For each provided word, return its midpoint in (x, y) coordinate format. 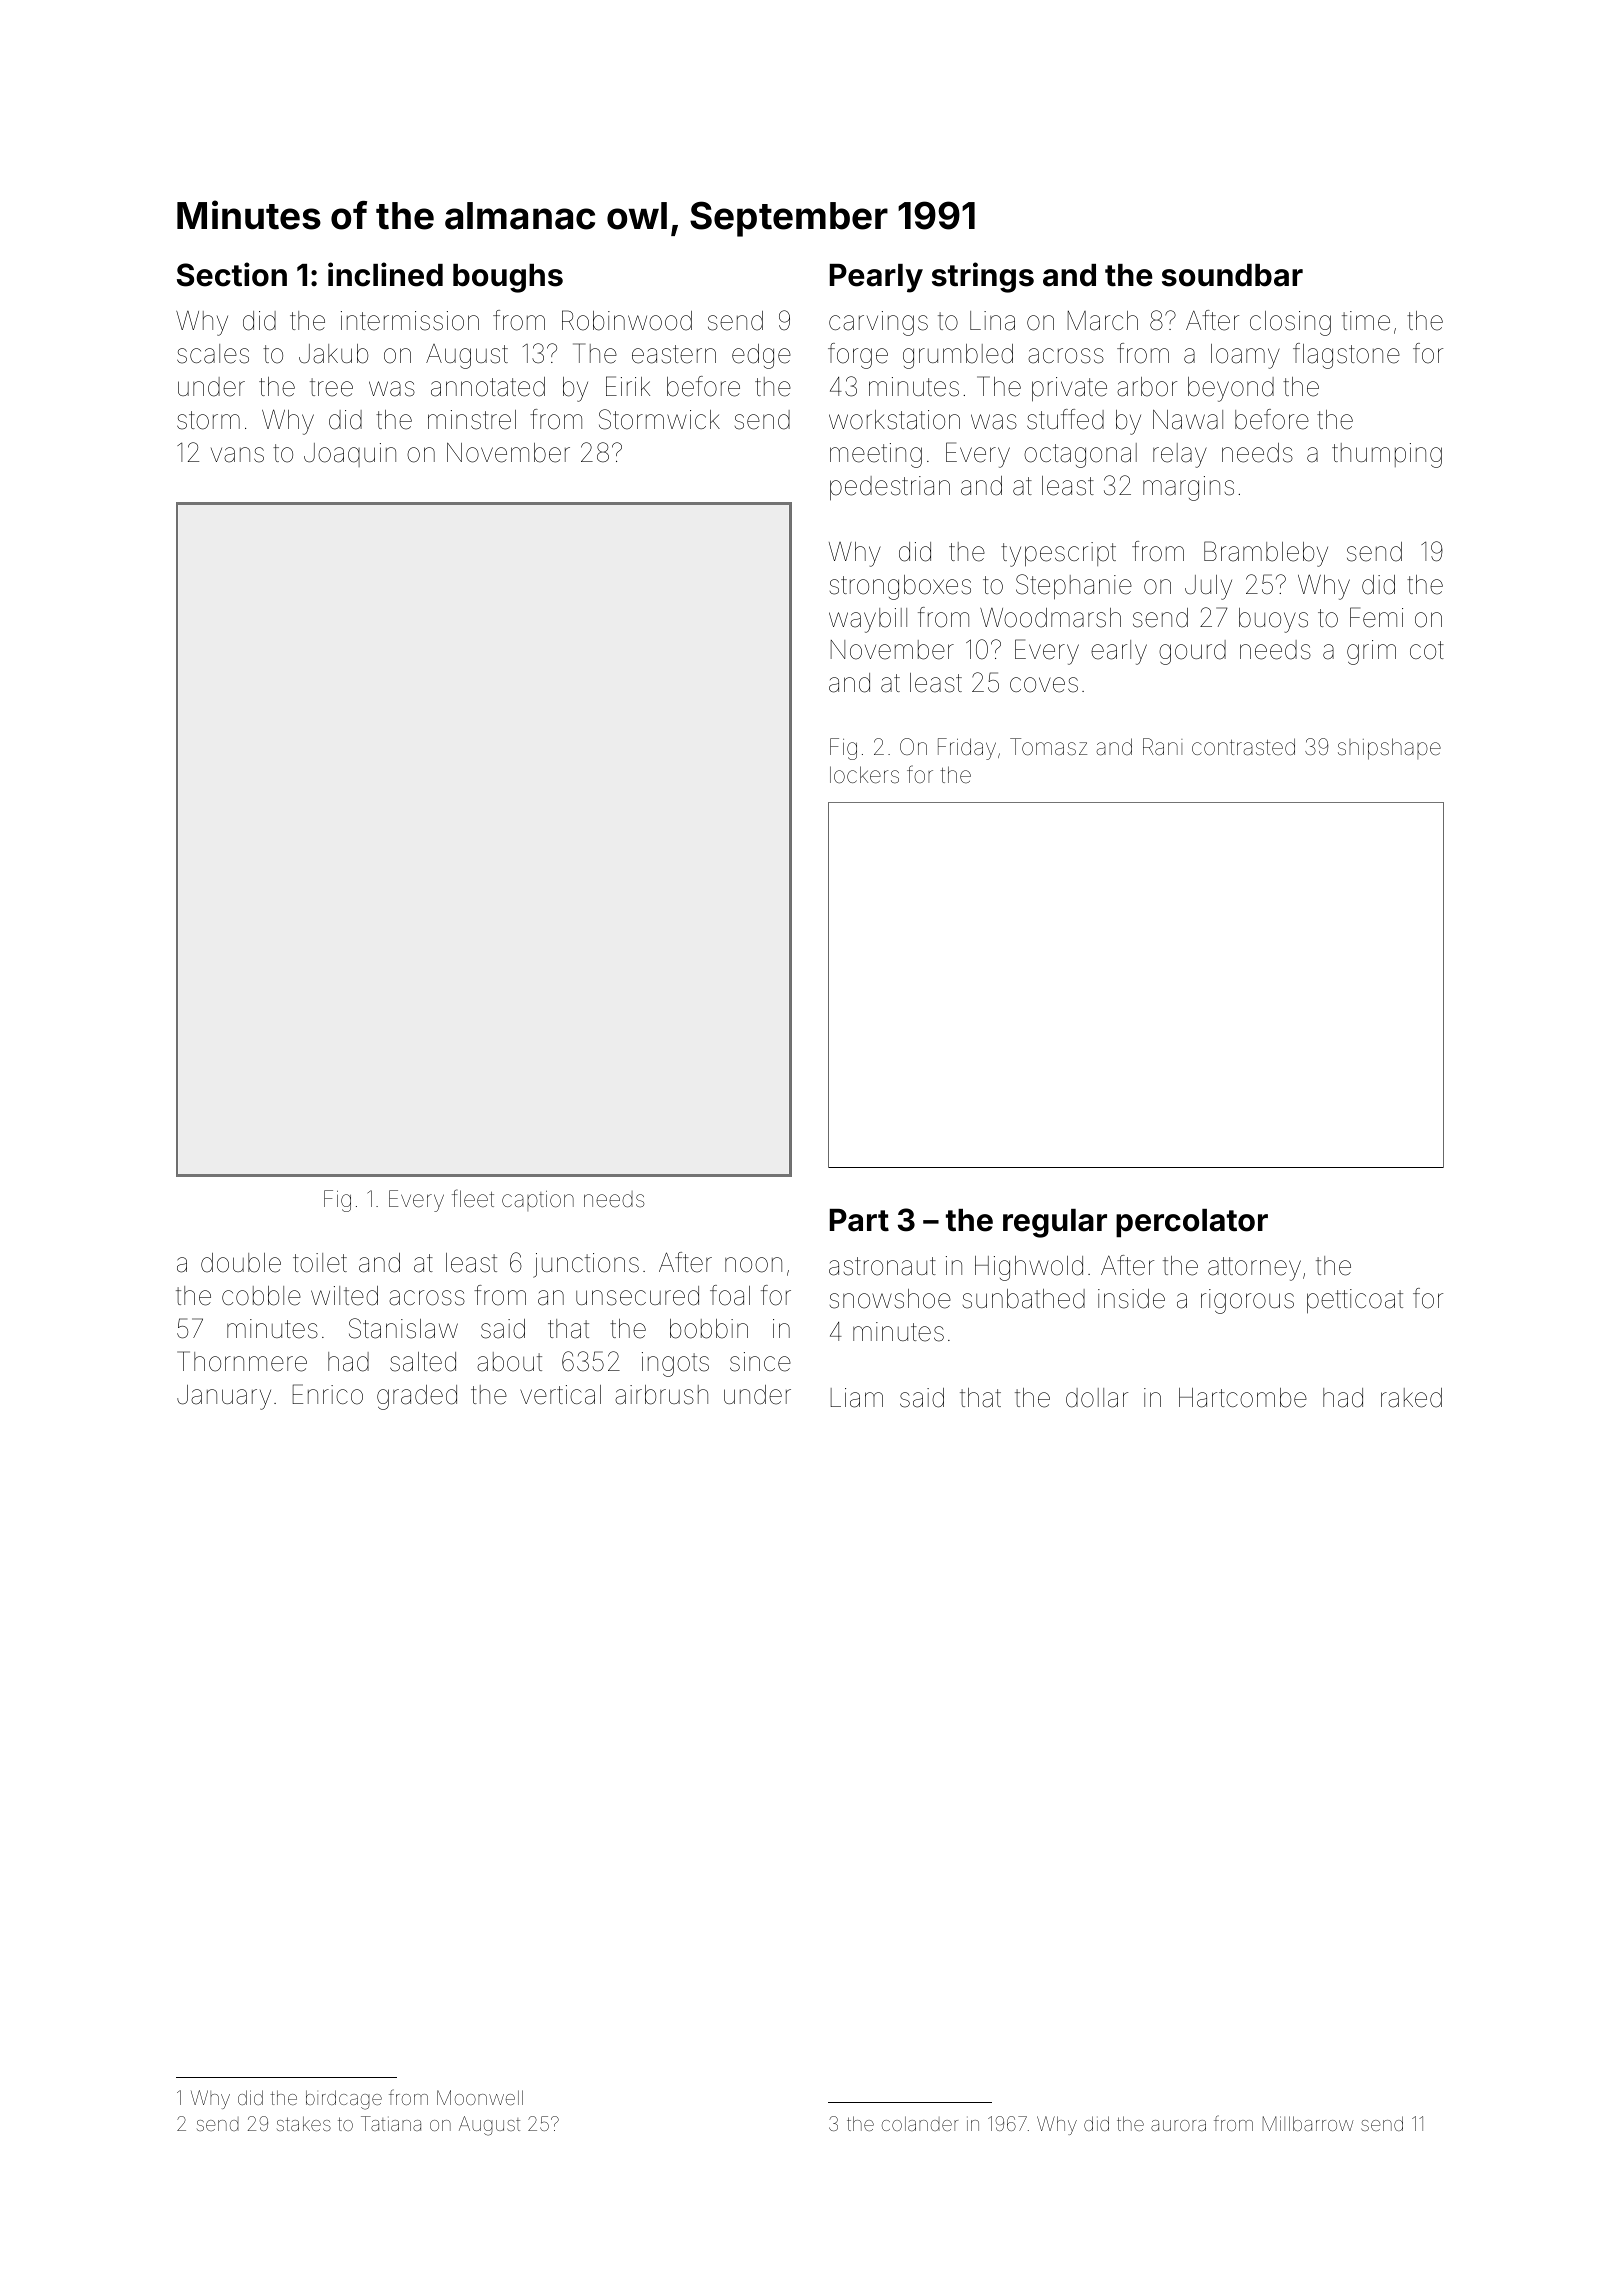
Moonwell (480, 2097)
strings (983, 277)
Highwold (1029, 1268)
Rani (1163, 747)
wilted (344, 1296)
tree (331, 387)
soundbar (1232, 275)
